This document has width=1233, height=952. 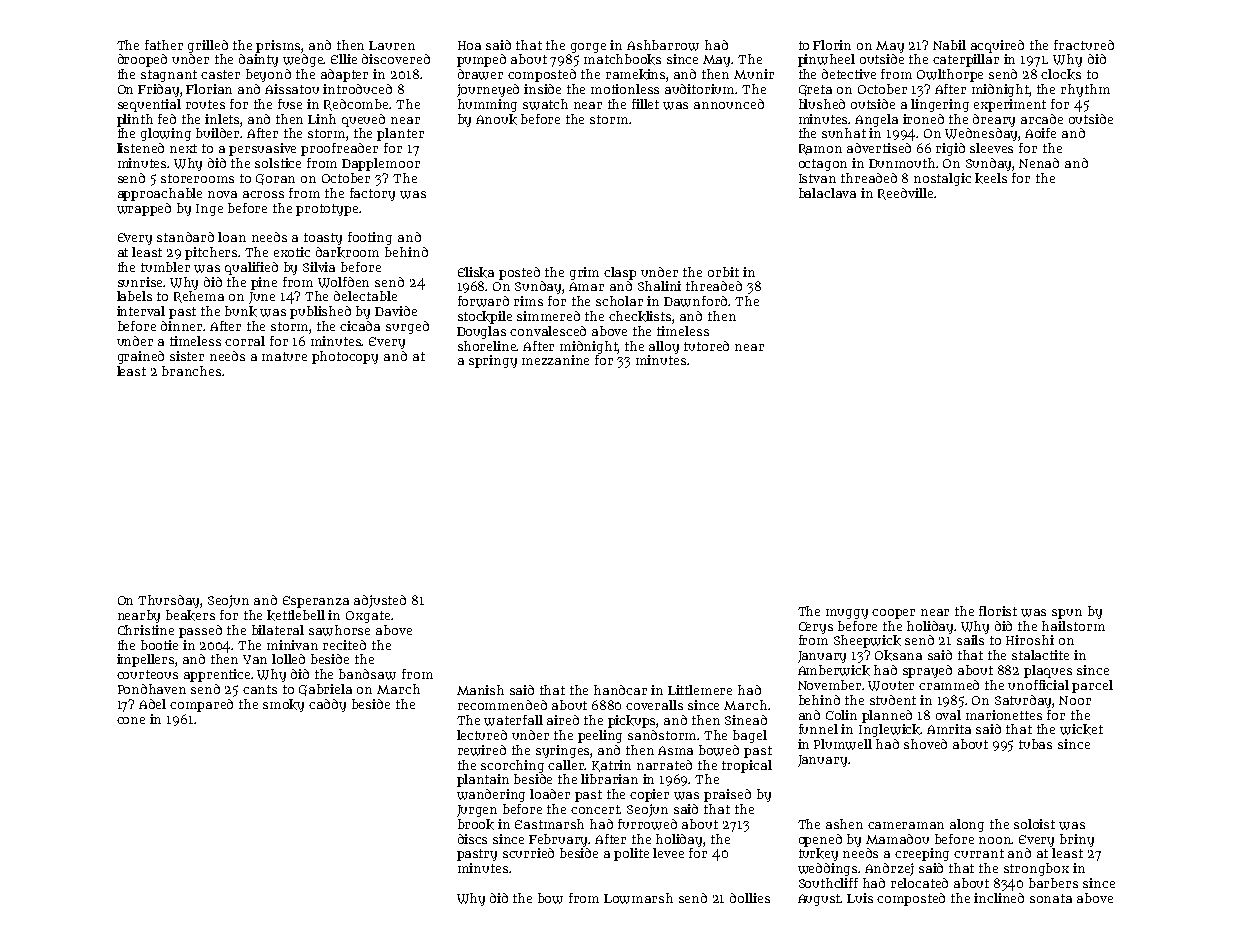 What do you see at coordinates (1030, 640) in the document?
I see `Hiroshi` at bounding box center [1030, 640].
